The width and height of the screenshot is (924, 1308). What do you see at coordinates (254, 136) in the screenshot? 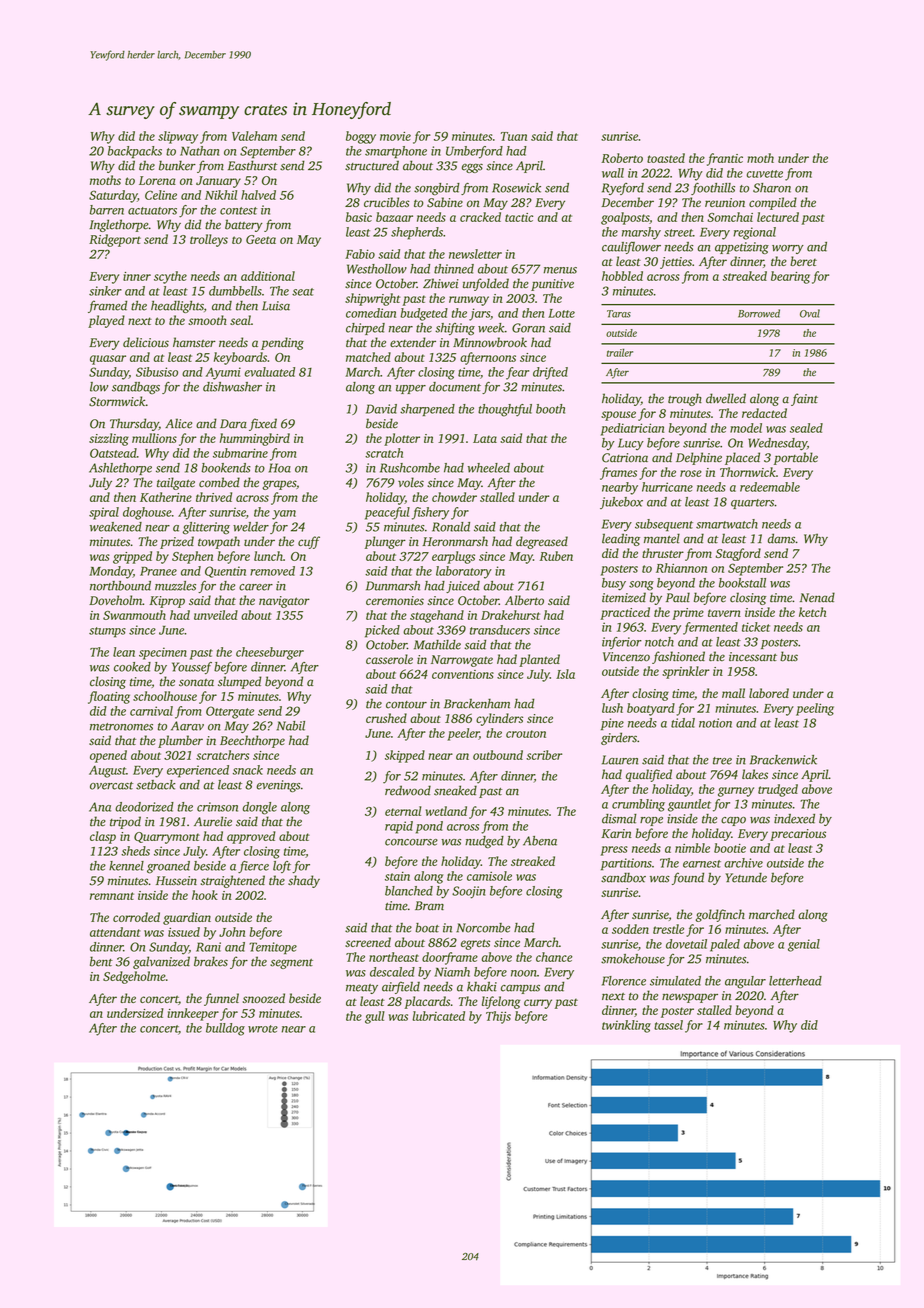
I see `Valeham` at bounding box center [254, 136].
